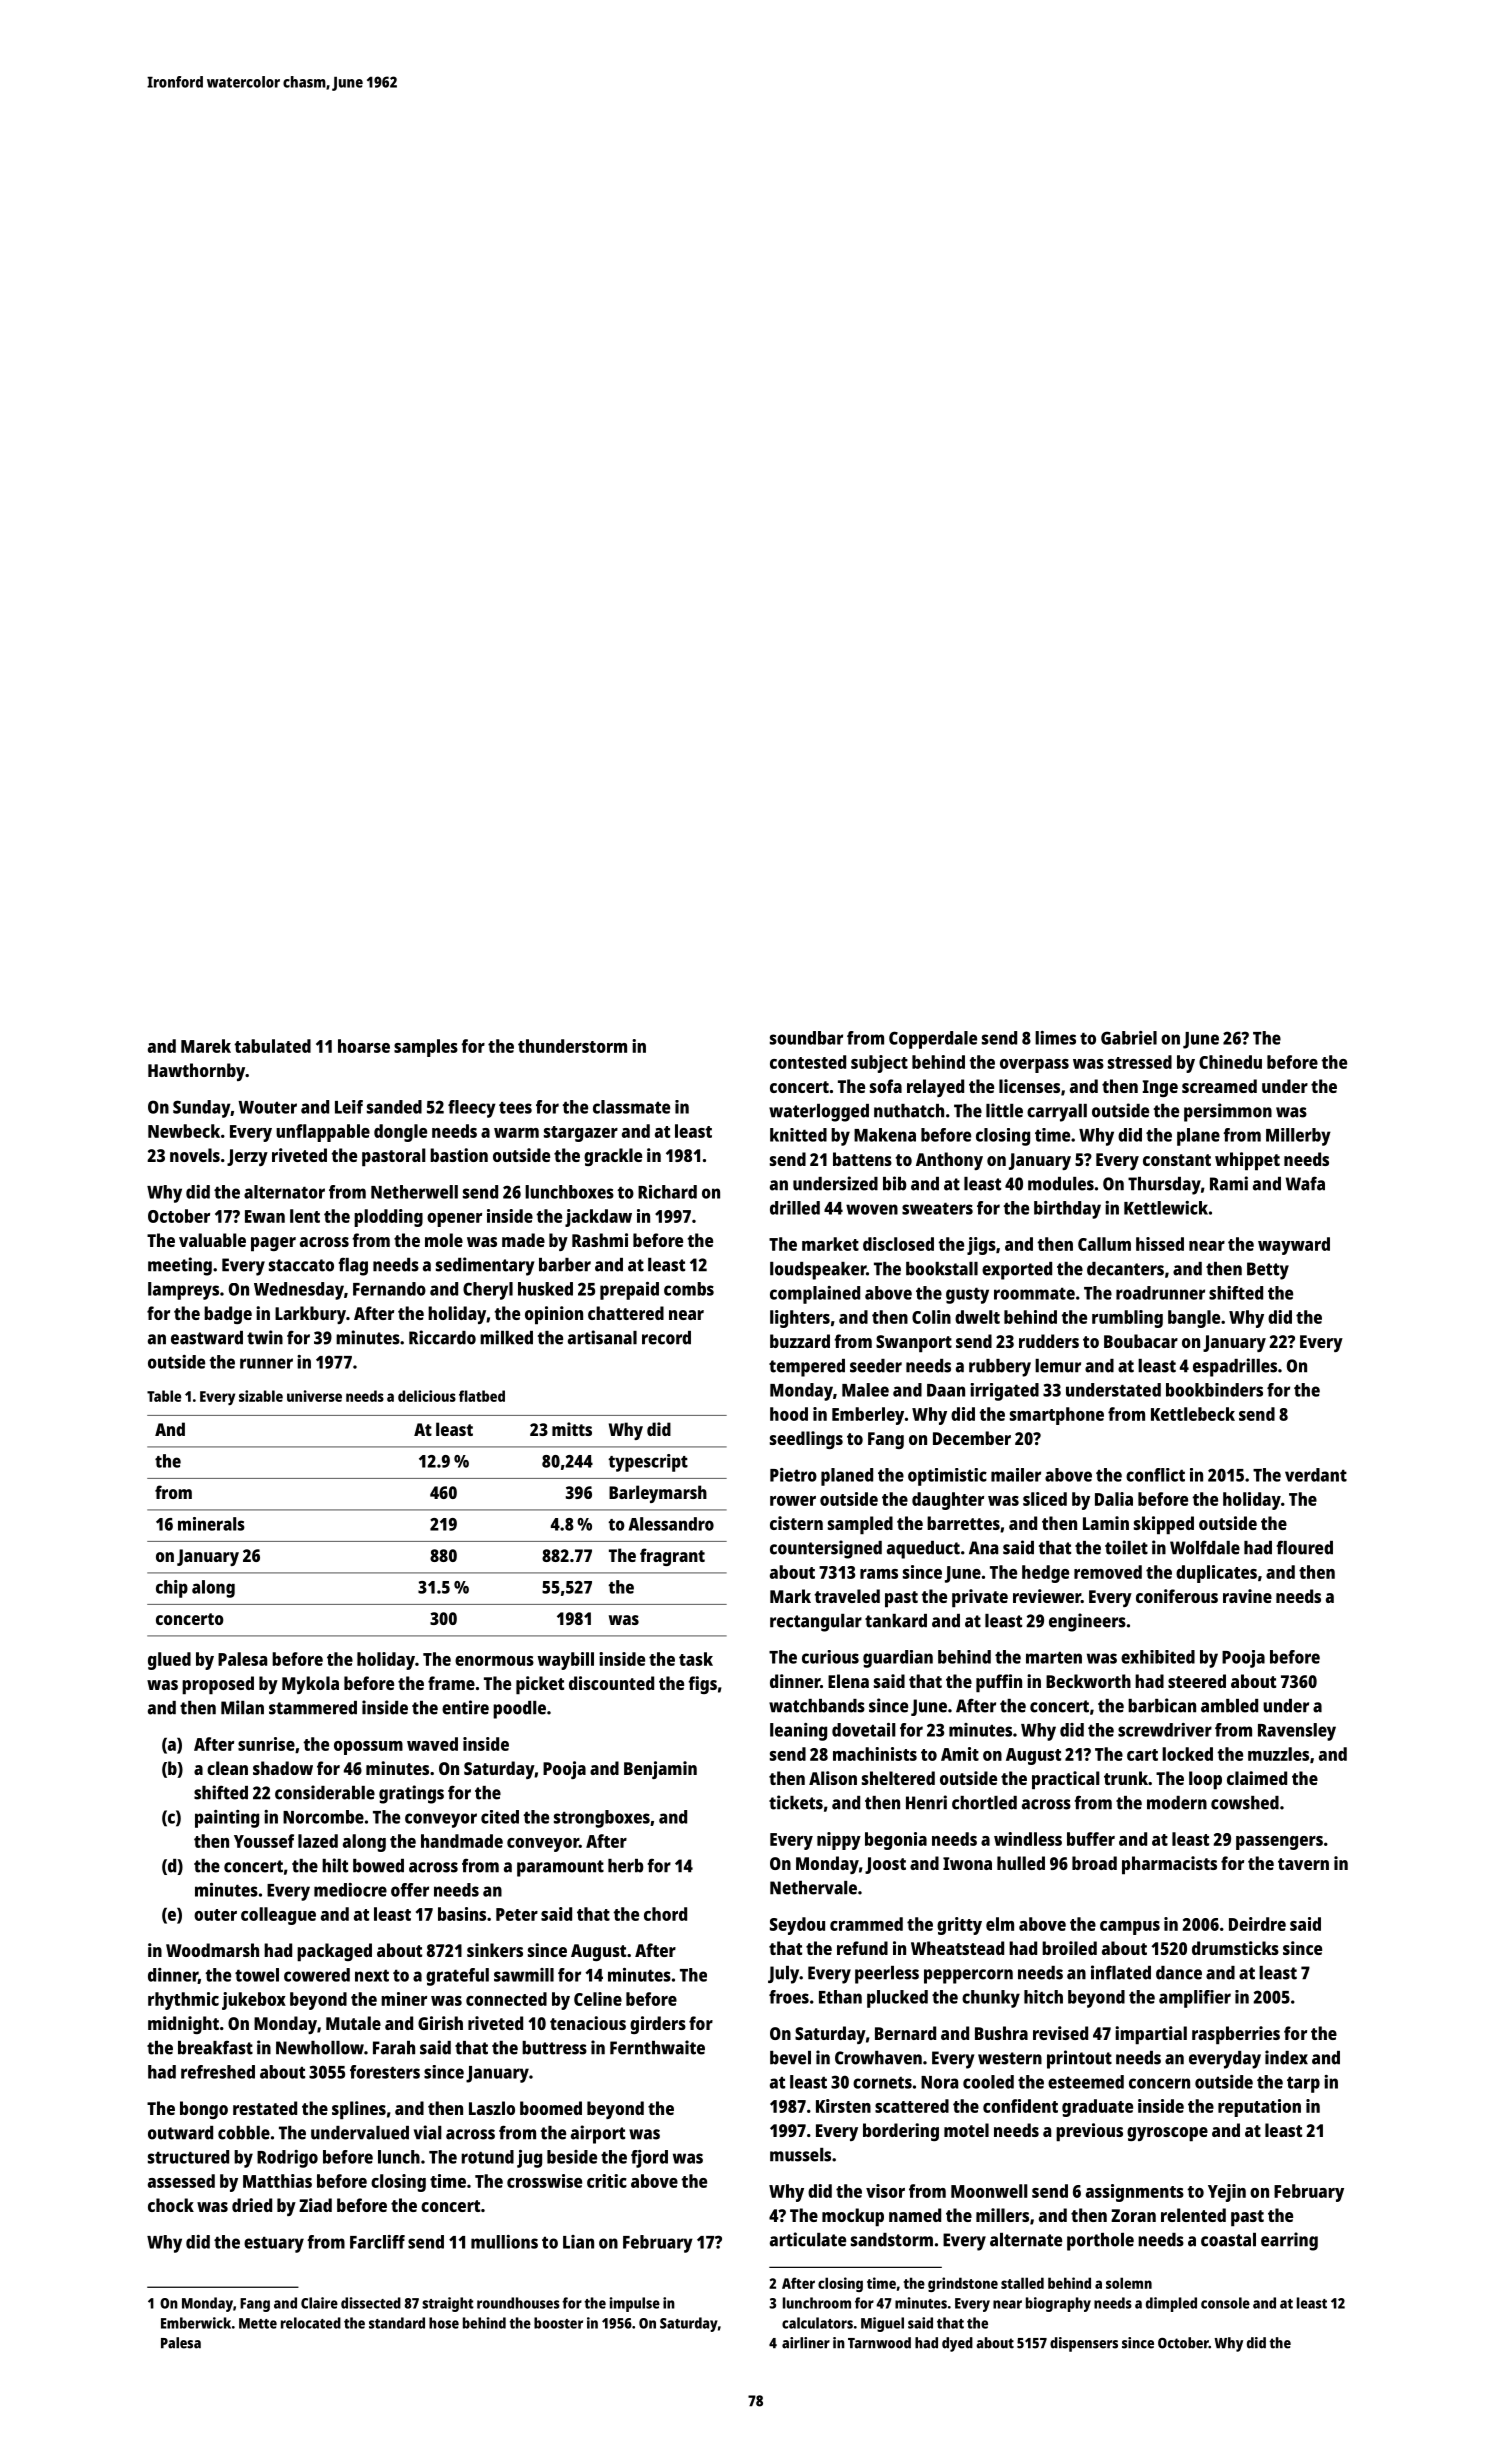  What do you see at coordinates (898, 1659) in the screenshot?
I see `guardian` at bounding box center [898, 1659].
